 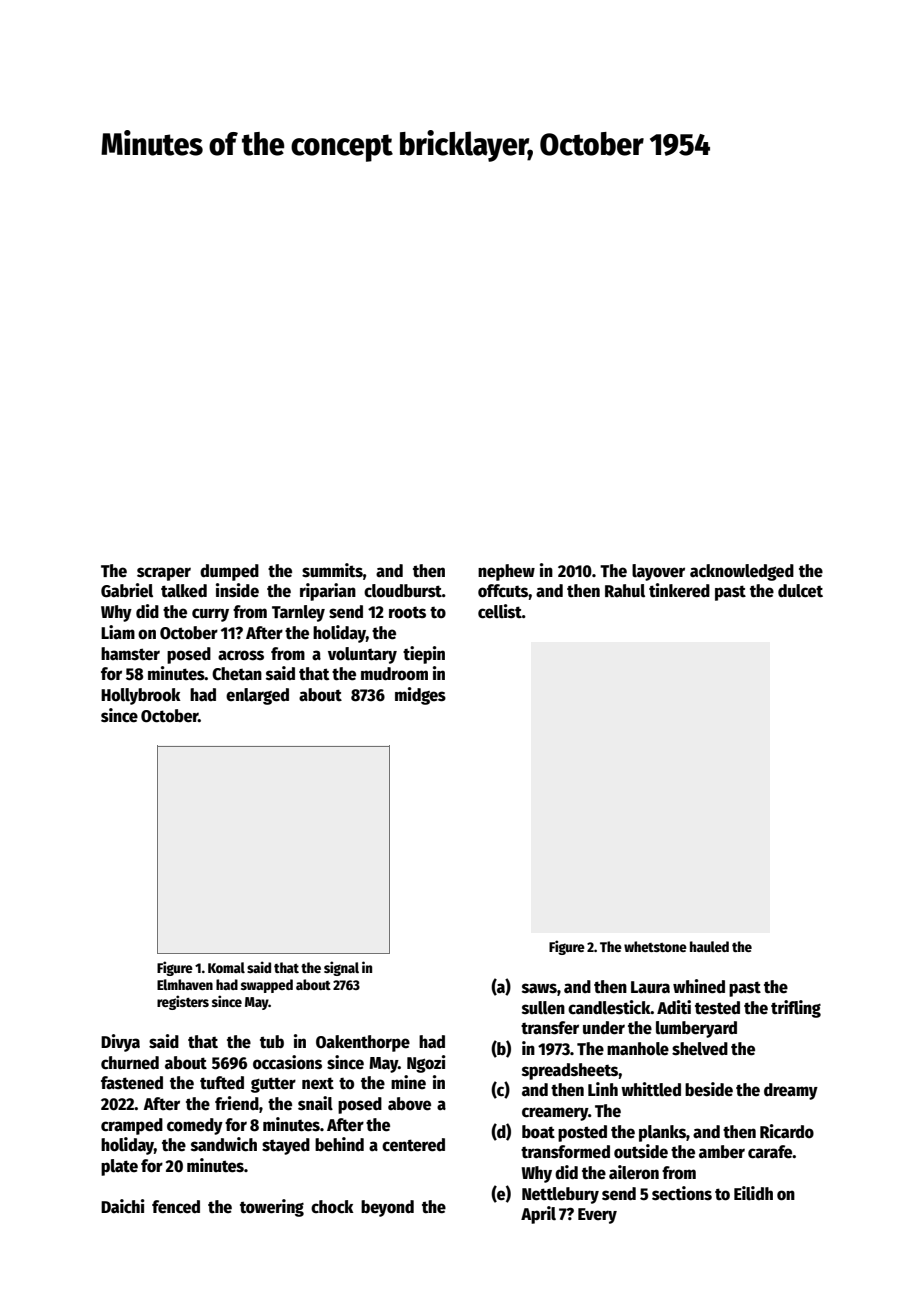 What do you see at coordinates (185, 984) in the screenshot?
I see `Elmhaven` at bounding box center [185, 984].
